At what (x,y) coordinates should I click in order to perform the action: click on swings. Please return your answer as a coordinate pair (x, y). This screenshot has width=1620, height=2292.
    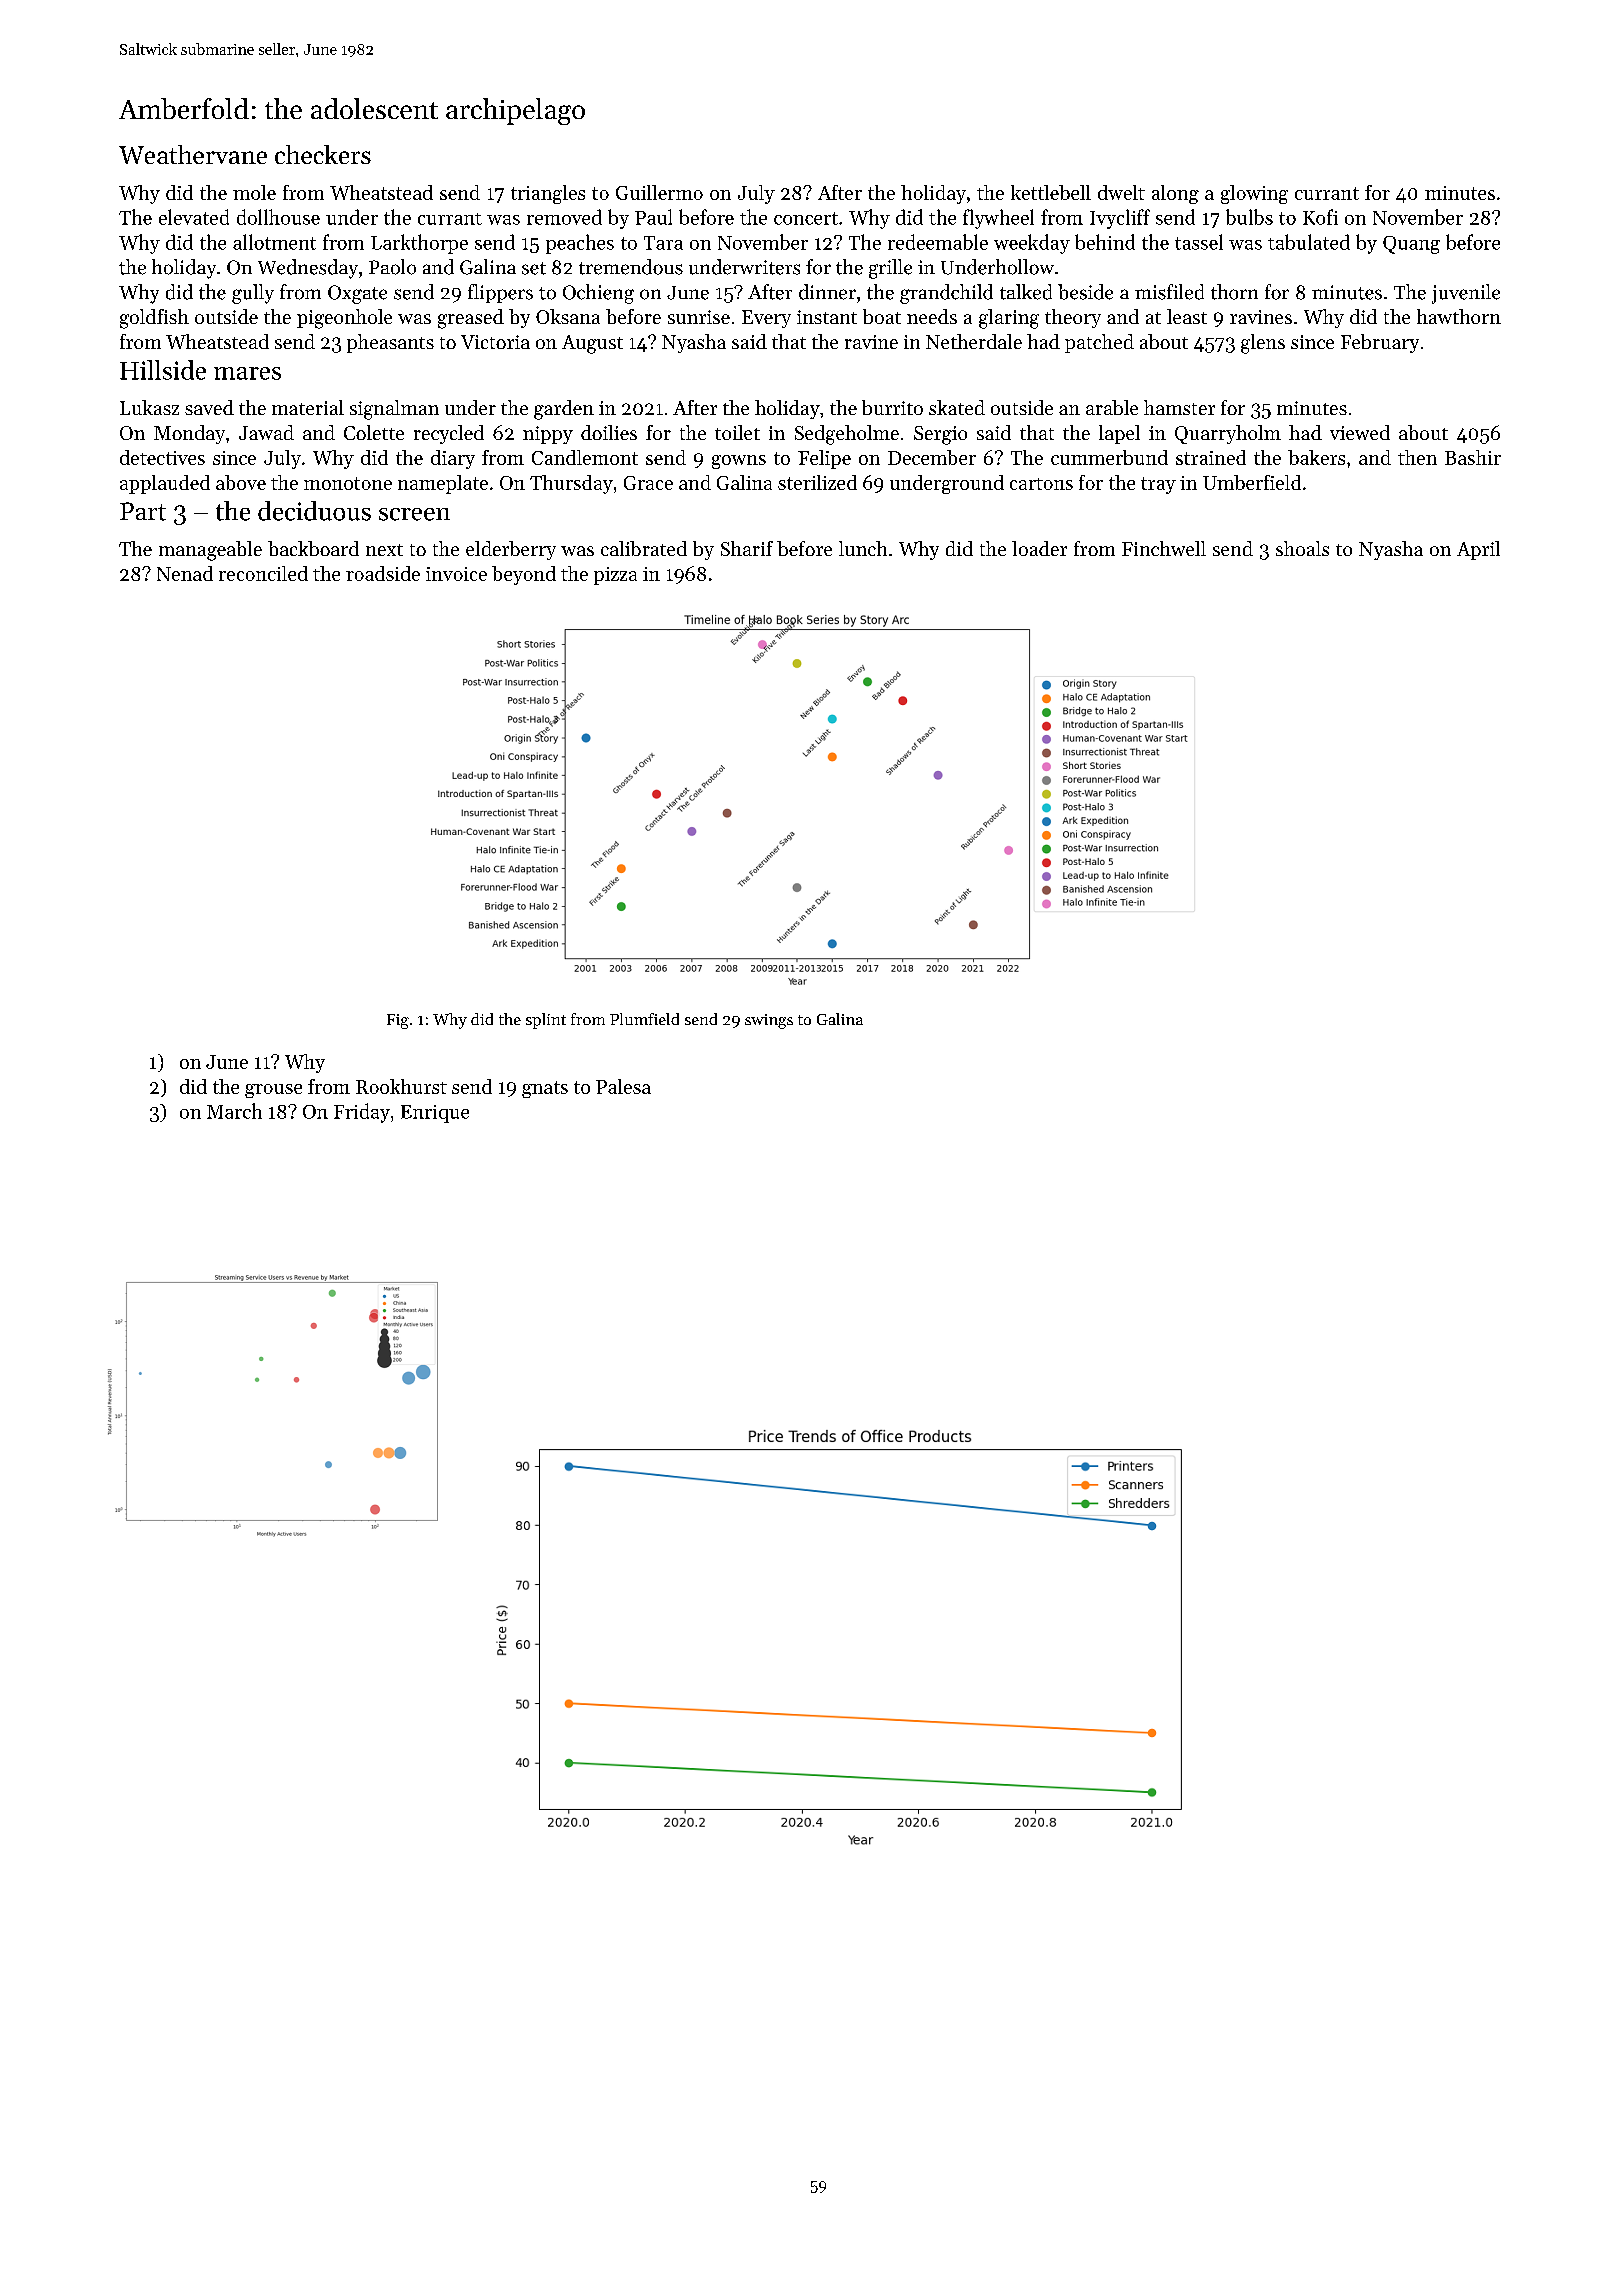
    Looking at the image, I should click on (769, 1021).
